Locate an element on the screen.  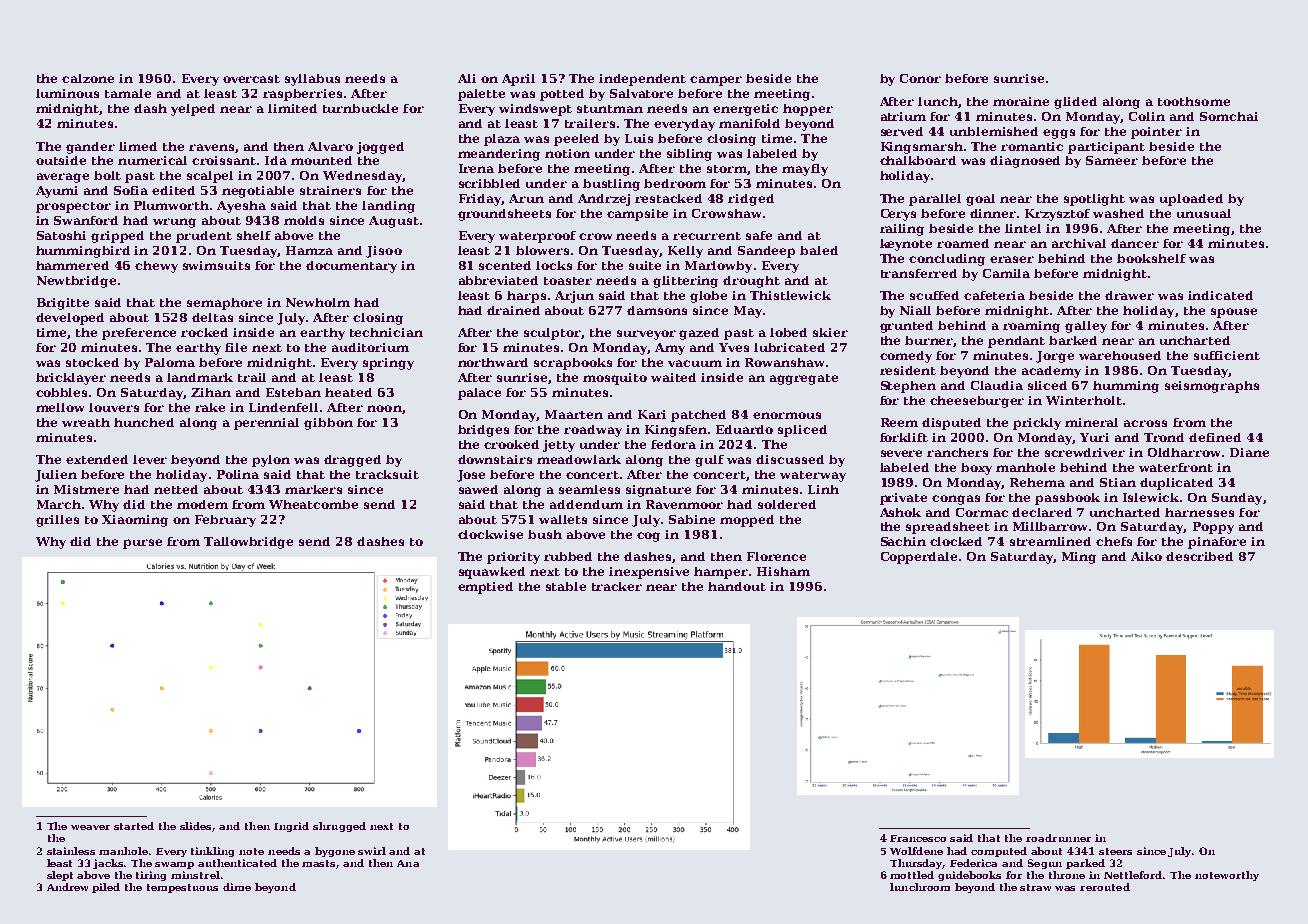
shrugged is located at coordinates (339, 827).
